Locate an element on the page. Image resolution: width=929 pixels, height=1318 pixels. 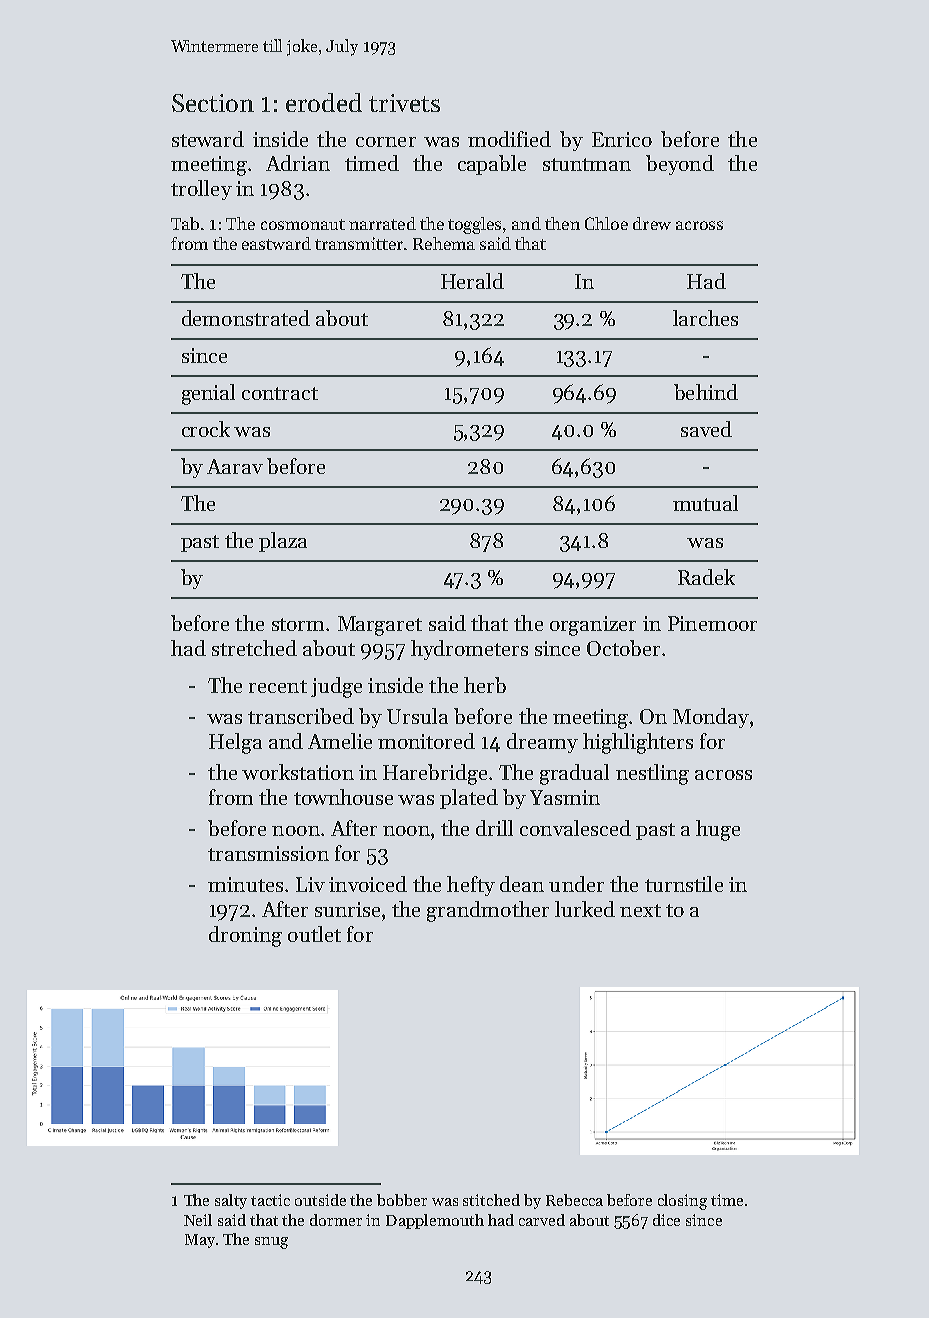
Herald is located at coordinates (472, 281).
